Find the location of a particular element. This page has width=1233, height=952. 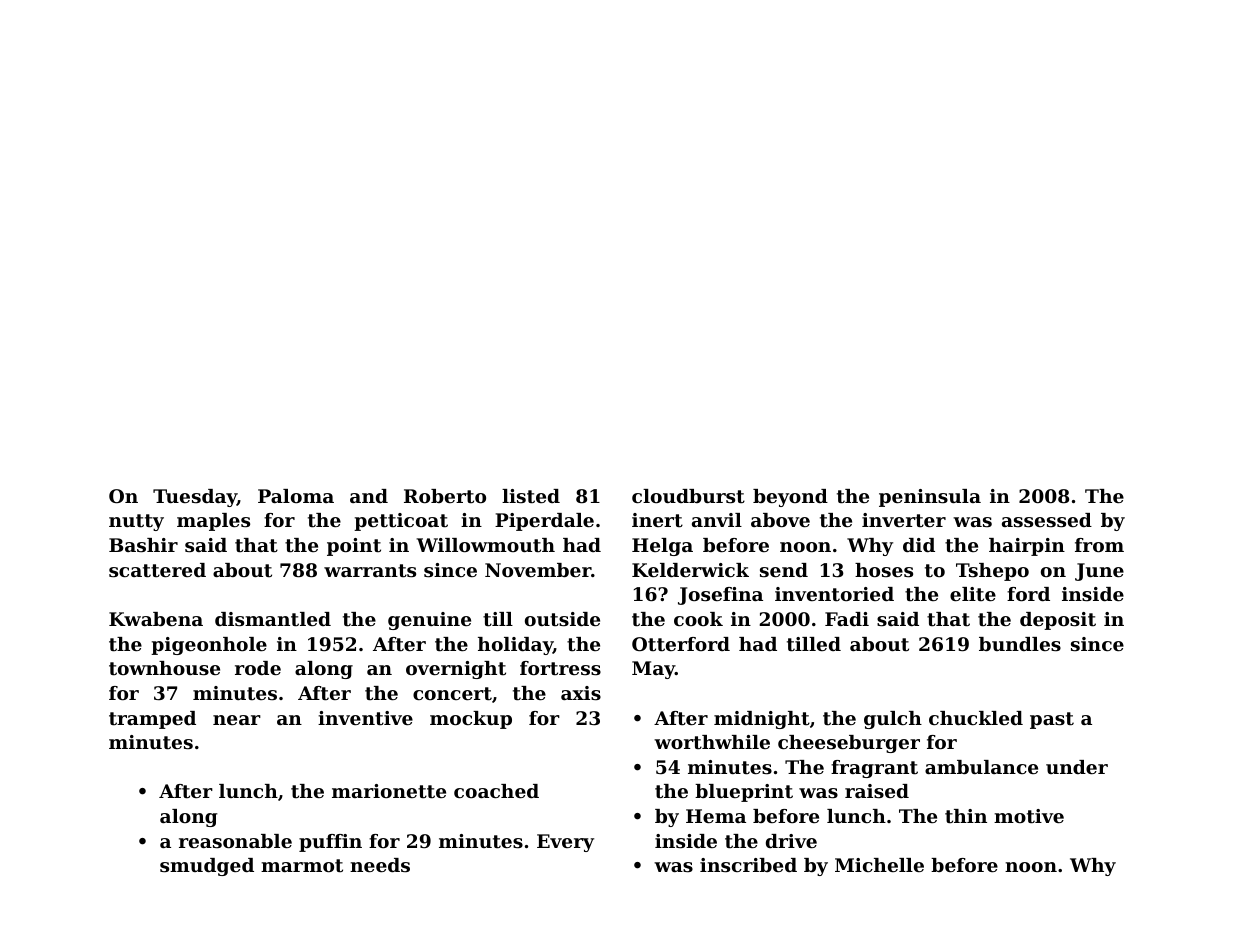

Josefina is located at coordinates (720, 596).
